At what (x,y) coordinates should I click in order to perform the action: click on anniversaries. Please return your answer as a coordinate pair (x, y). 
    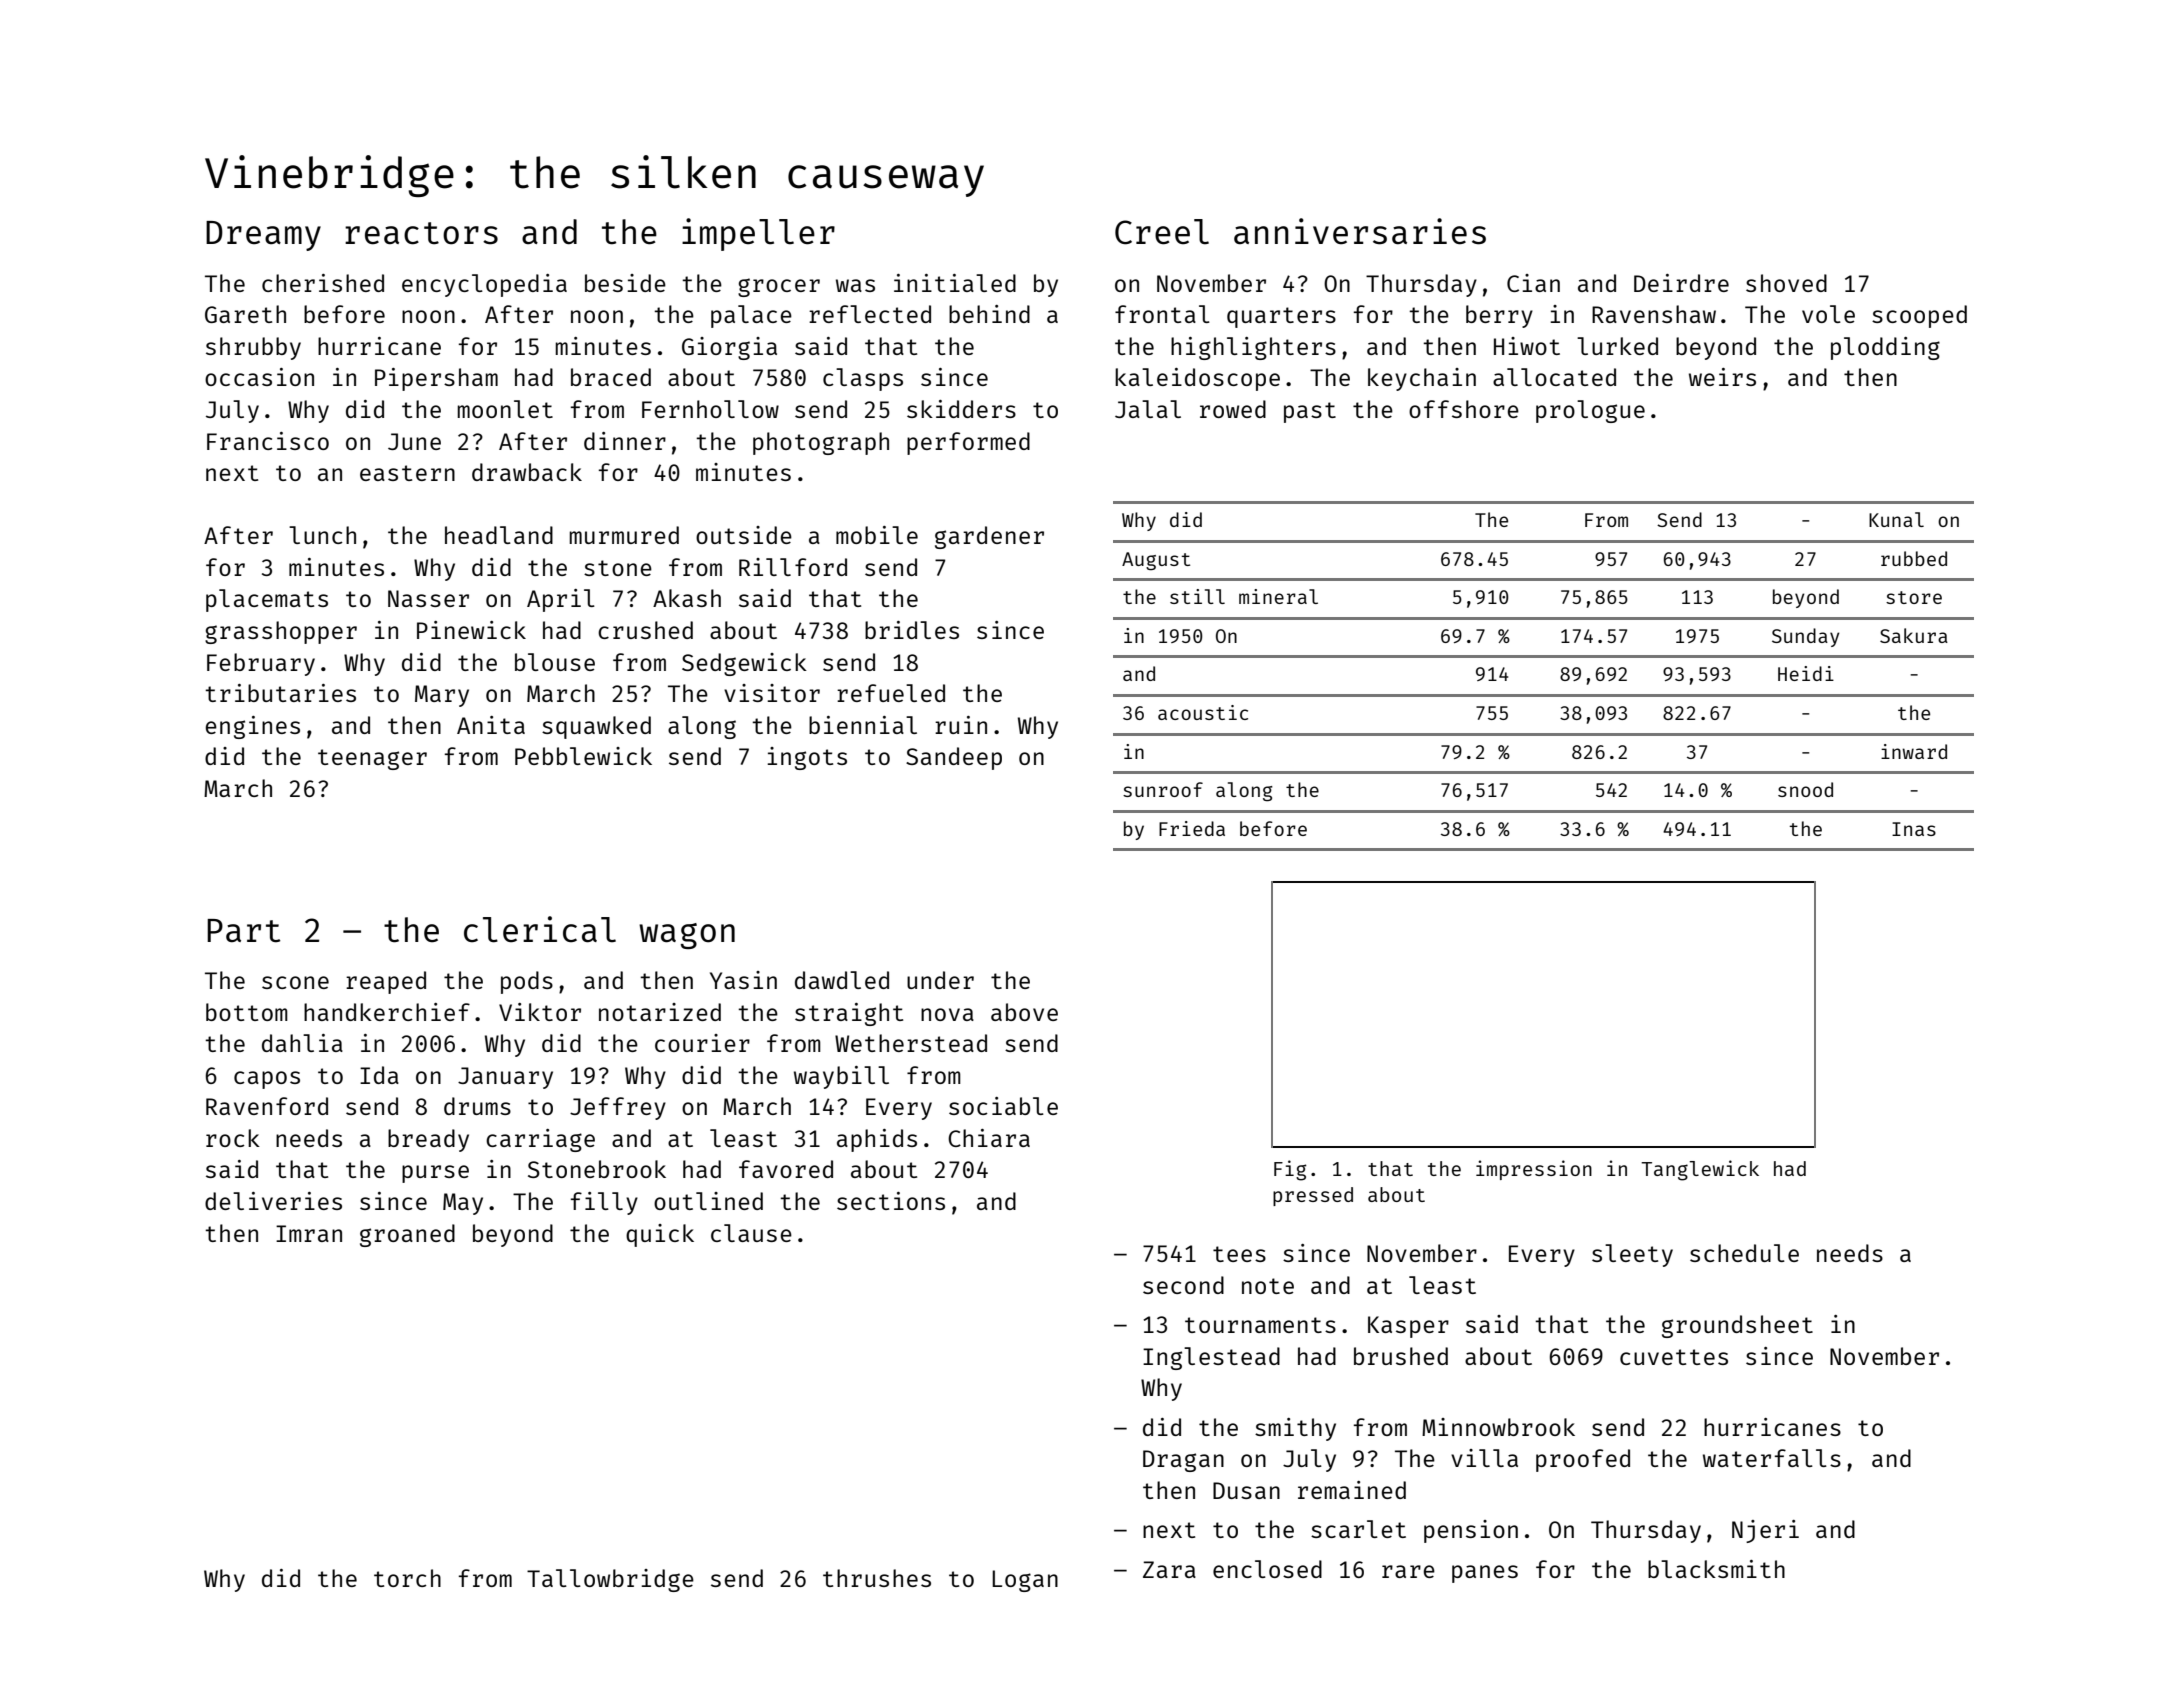
    Looking at the image, I should click on (1360, 231).
